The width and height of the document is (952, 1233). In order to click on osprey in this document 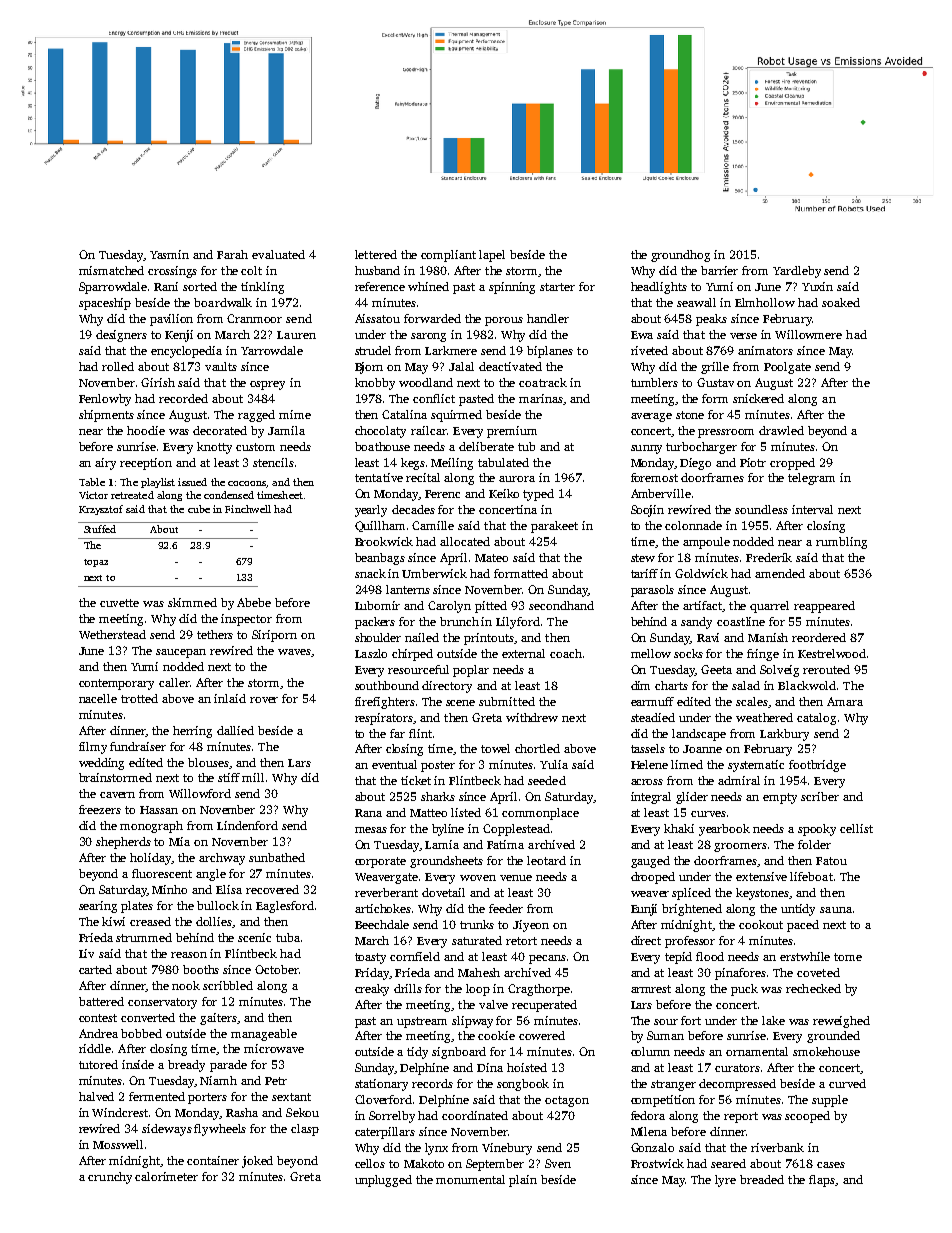, I will do `click(267, 385)`.
